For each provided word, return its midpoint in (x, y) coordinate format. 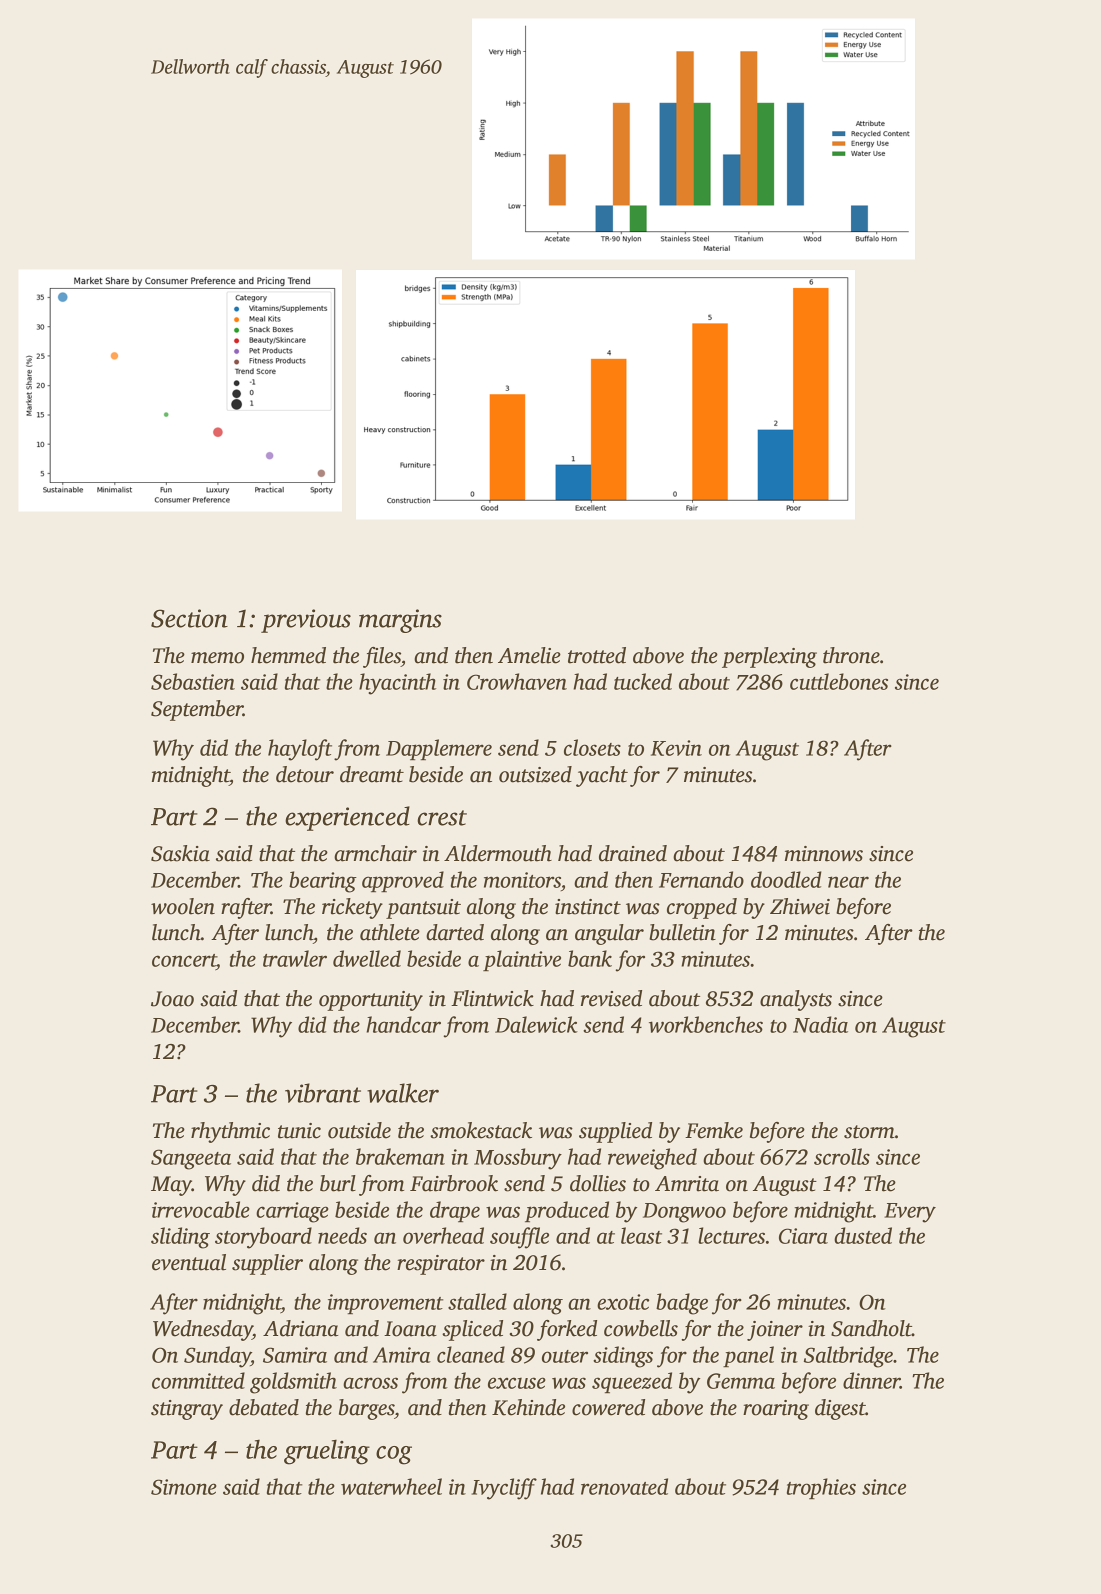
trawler (295, 958)
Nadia (820, 1024)
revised (611, 998)
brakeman (400, 1156)
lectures (731, 1235)
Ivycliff (504, 1489)
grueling (327, 1452)
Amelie (529, 655)
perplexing (769, 657)
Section (189, 618)
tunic (299, 1131)
